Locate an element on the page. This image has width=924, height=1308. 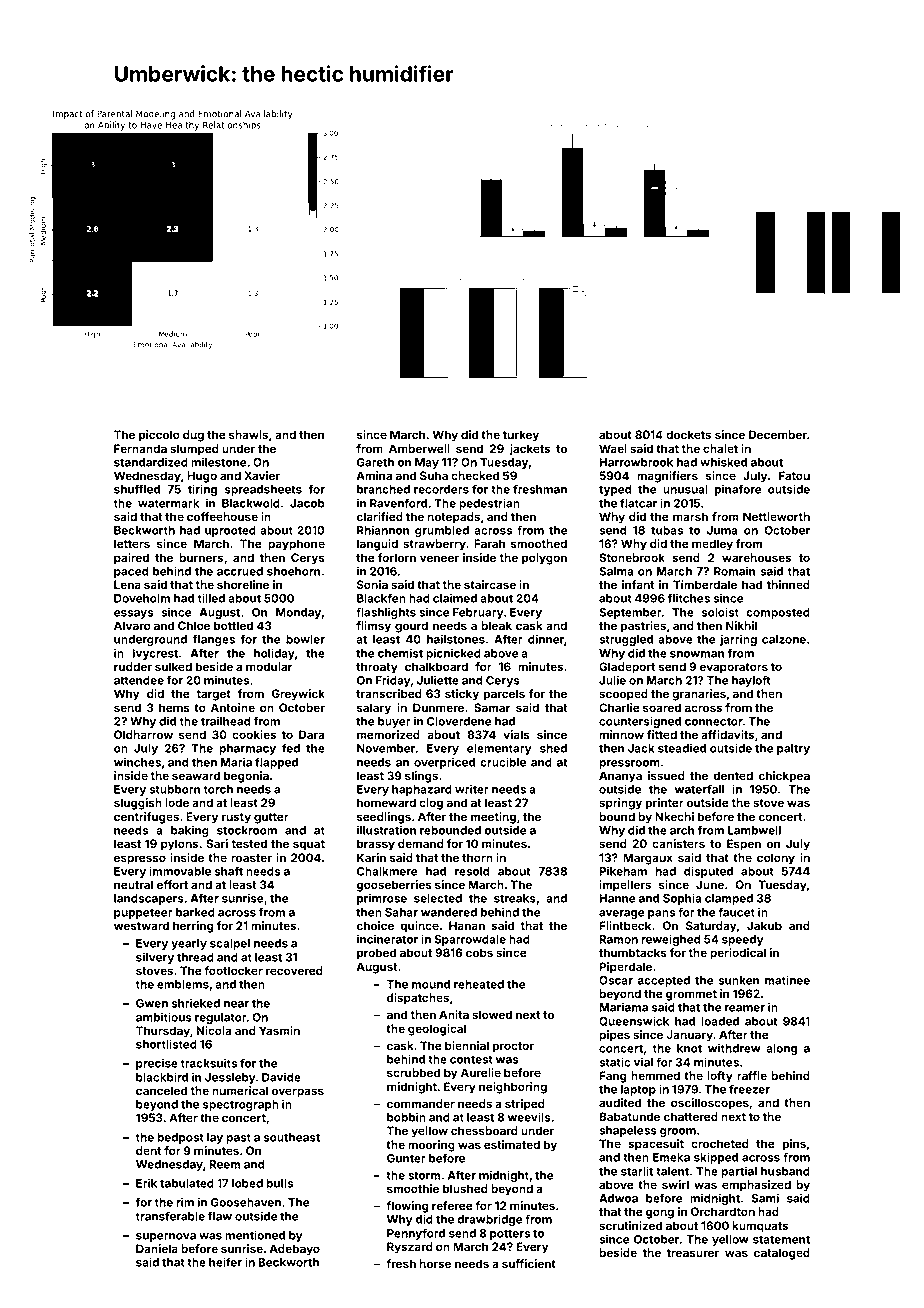
snowman is located at coordinates (697, 654).
